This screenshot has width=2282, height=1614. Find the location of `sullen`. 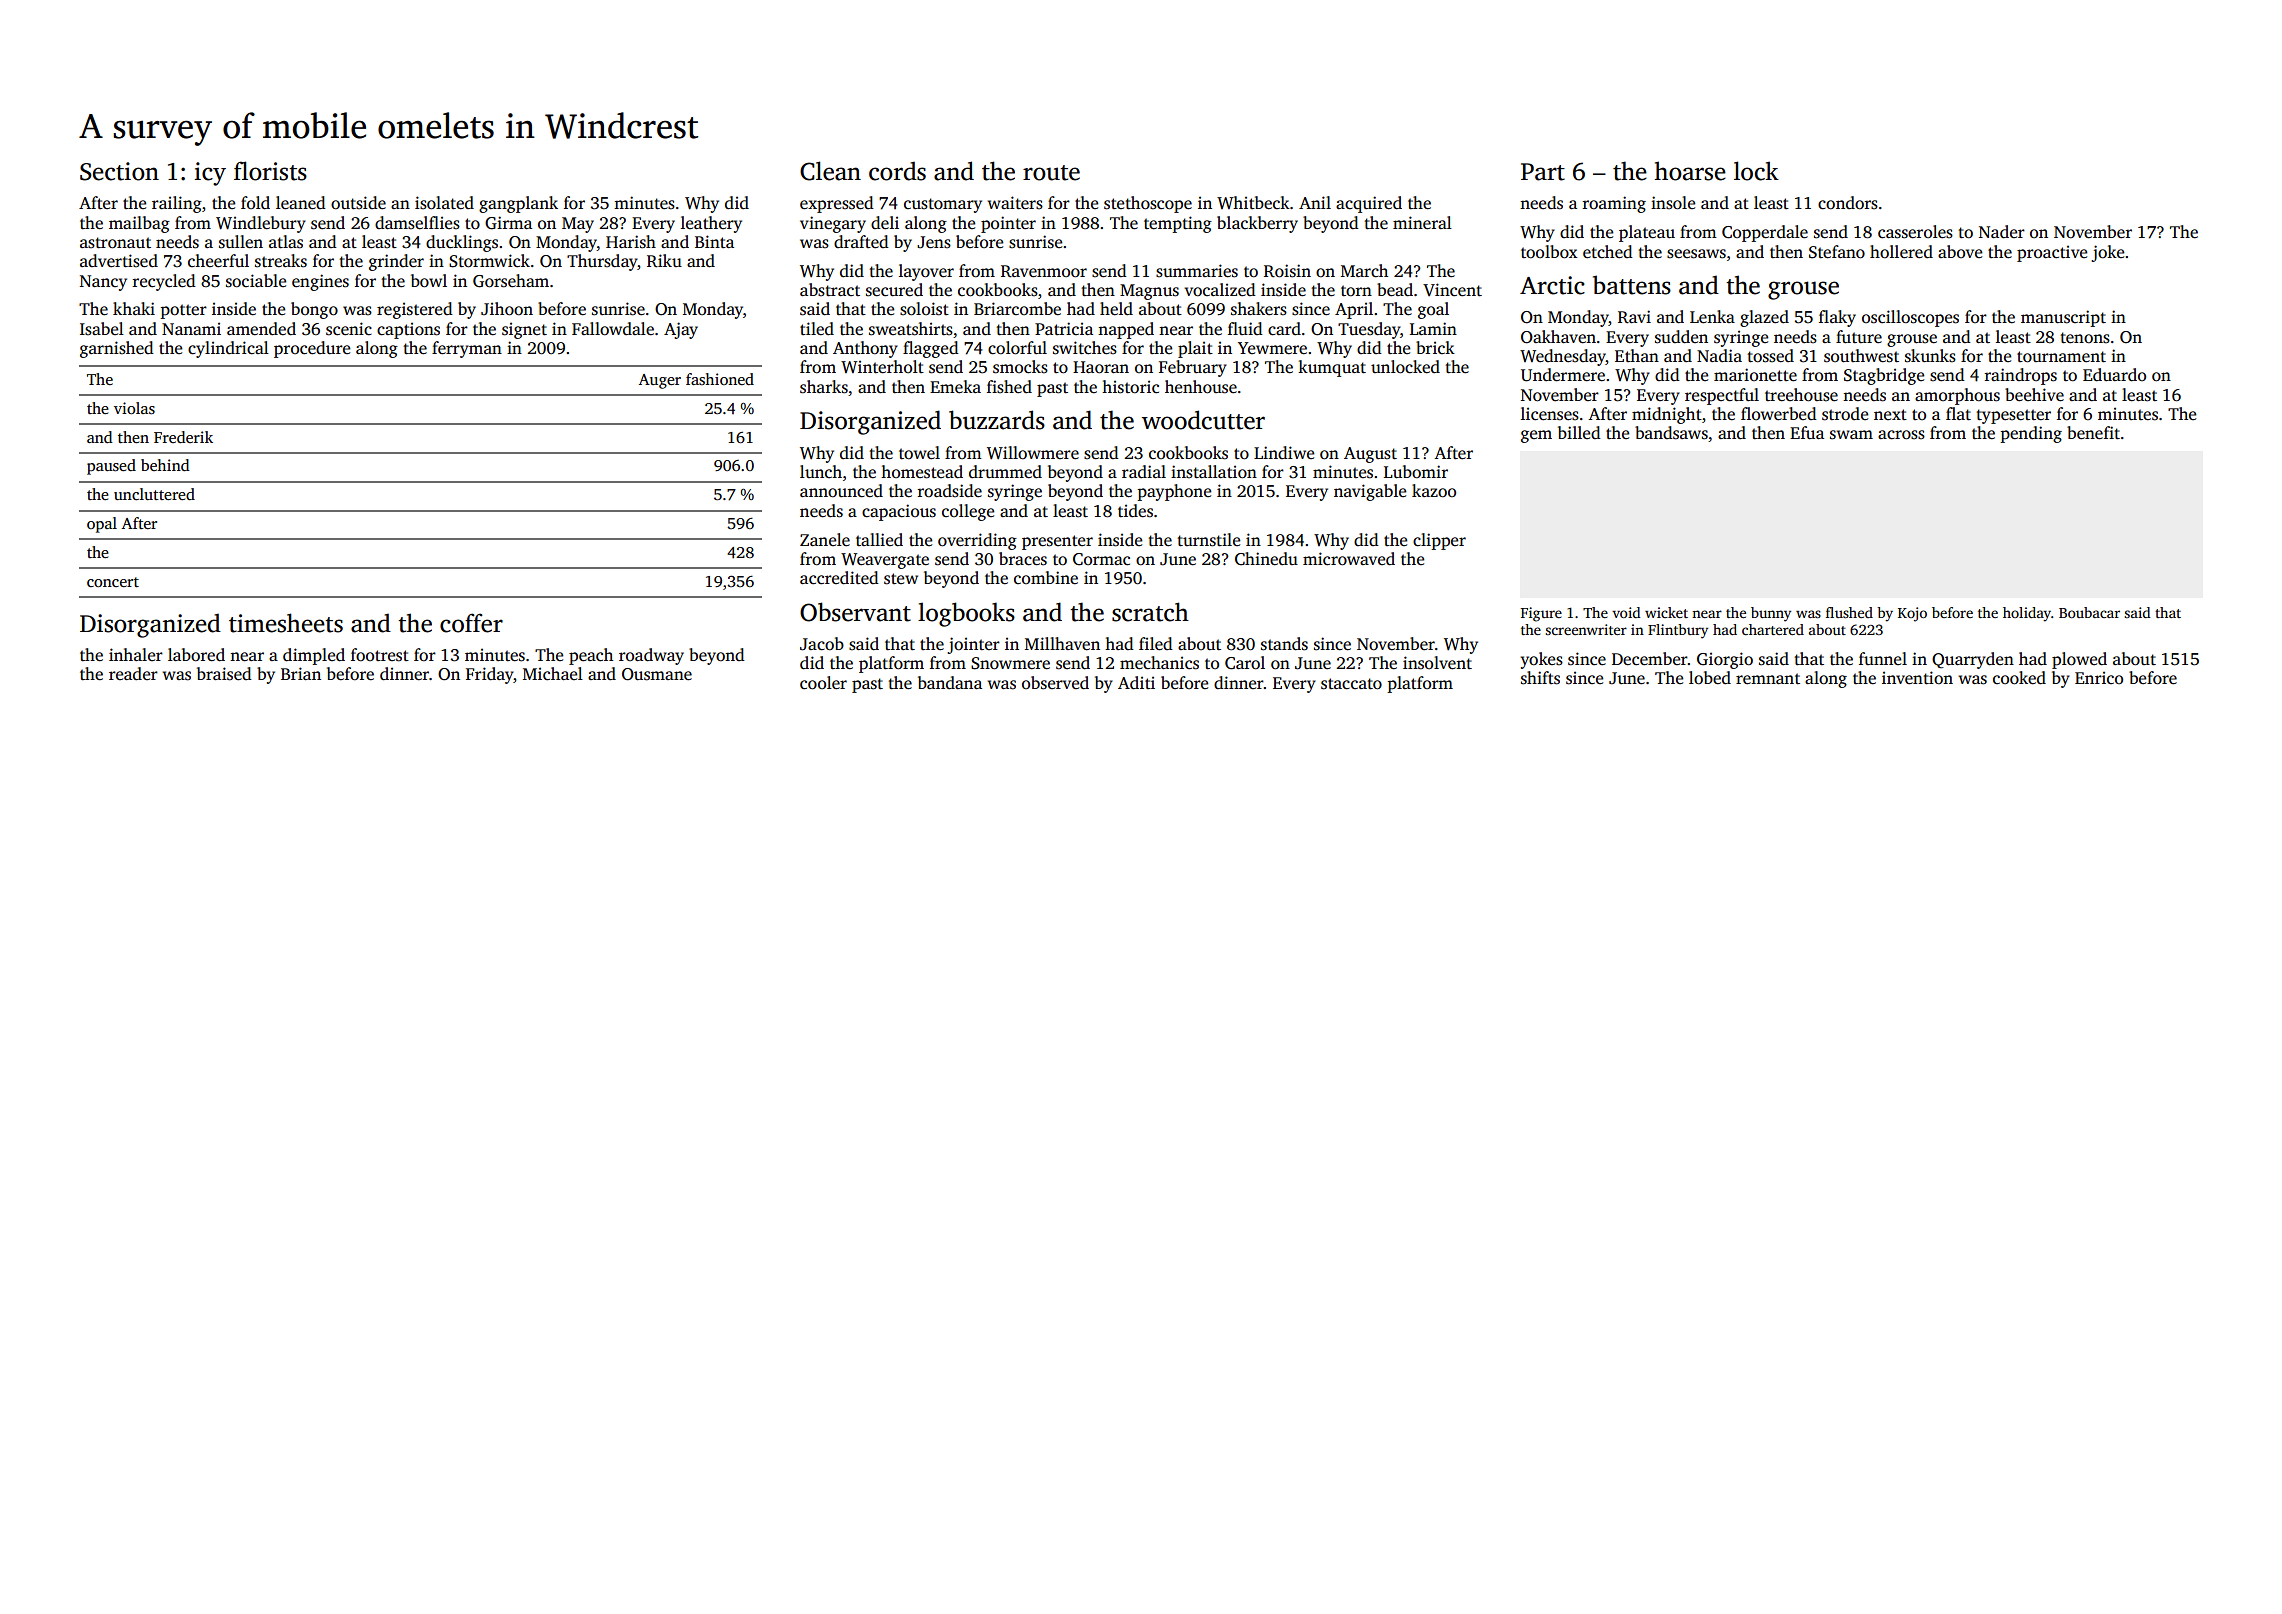

sullen is located at coordinates (241, 242).
